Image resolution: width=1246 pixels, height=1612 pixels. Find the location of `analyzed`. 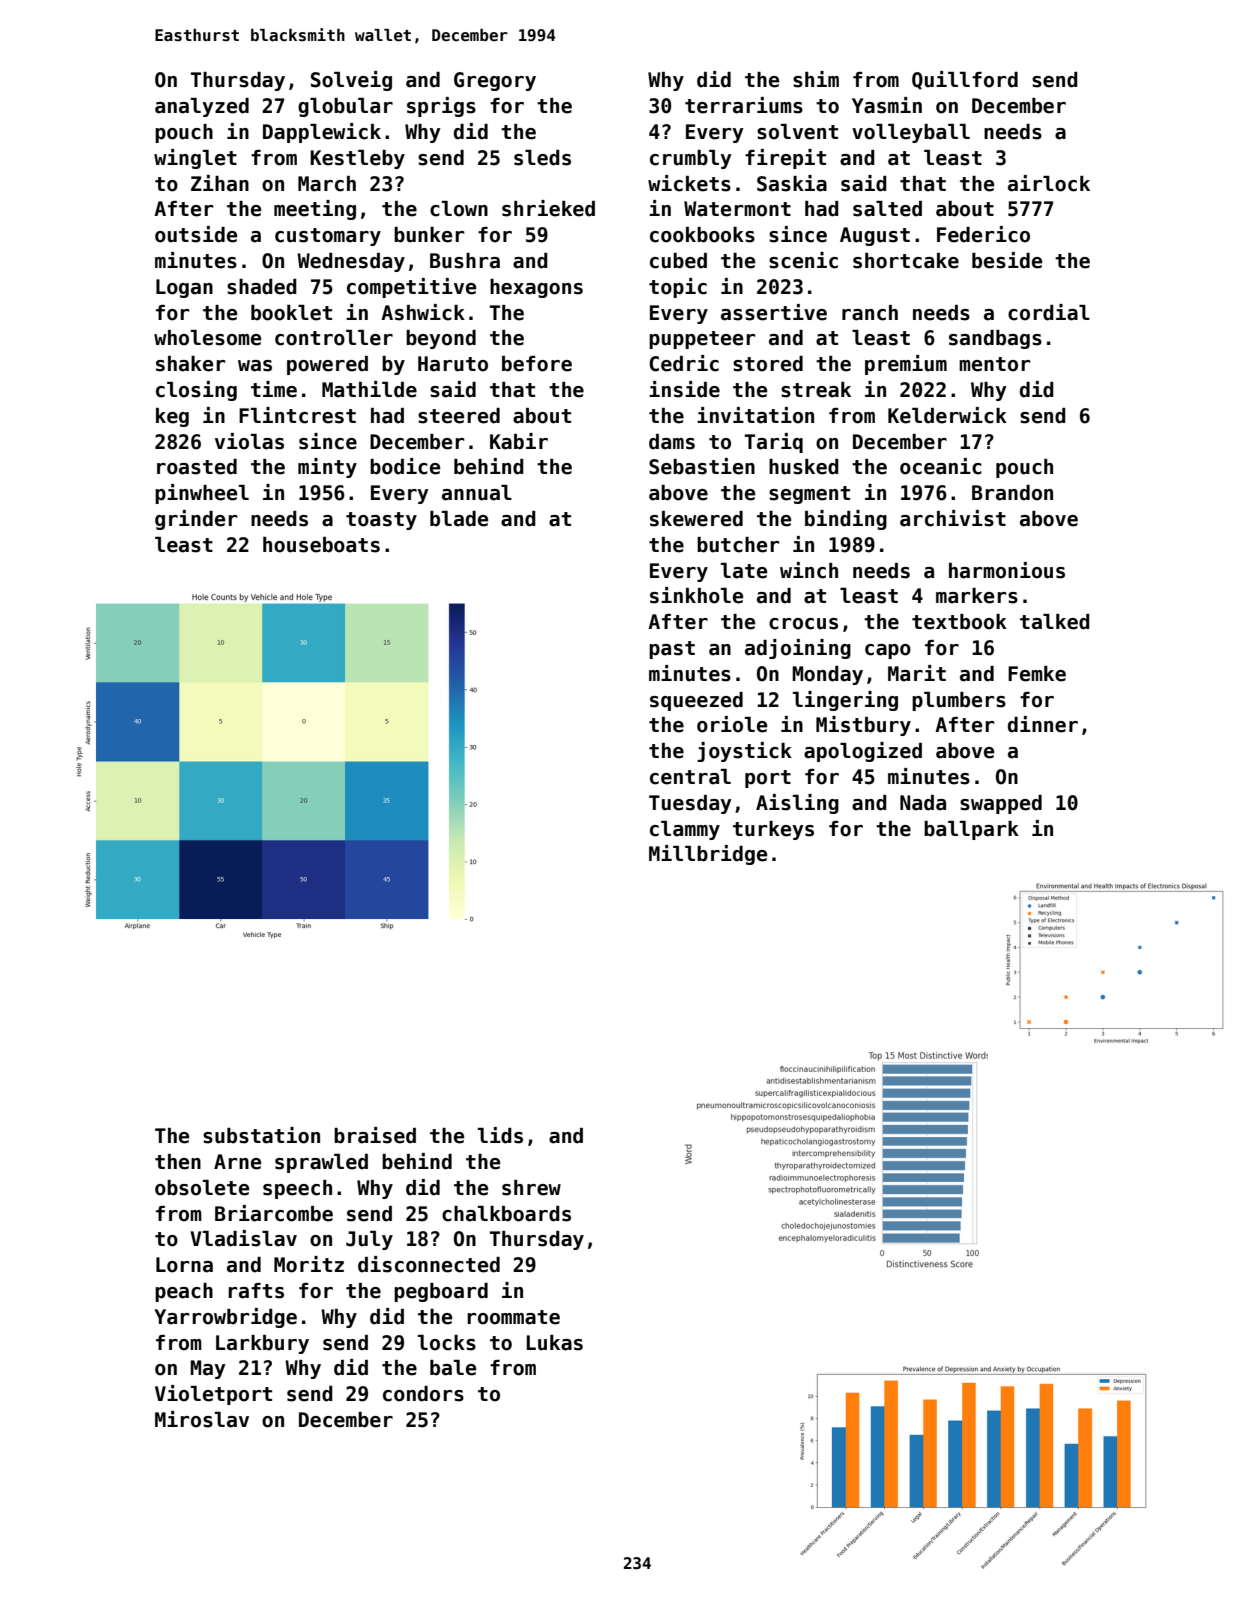

analyzed is located at coordinates (202, 107).
